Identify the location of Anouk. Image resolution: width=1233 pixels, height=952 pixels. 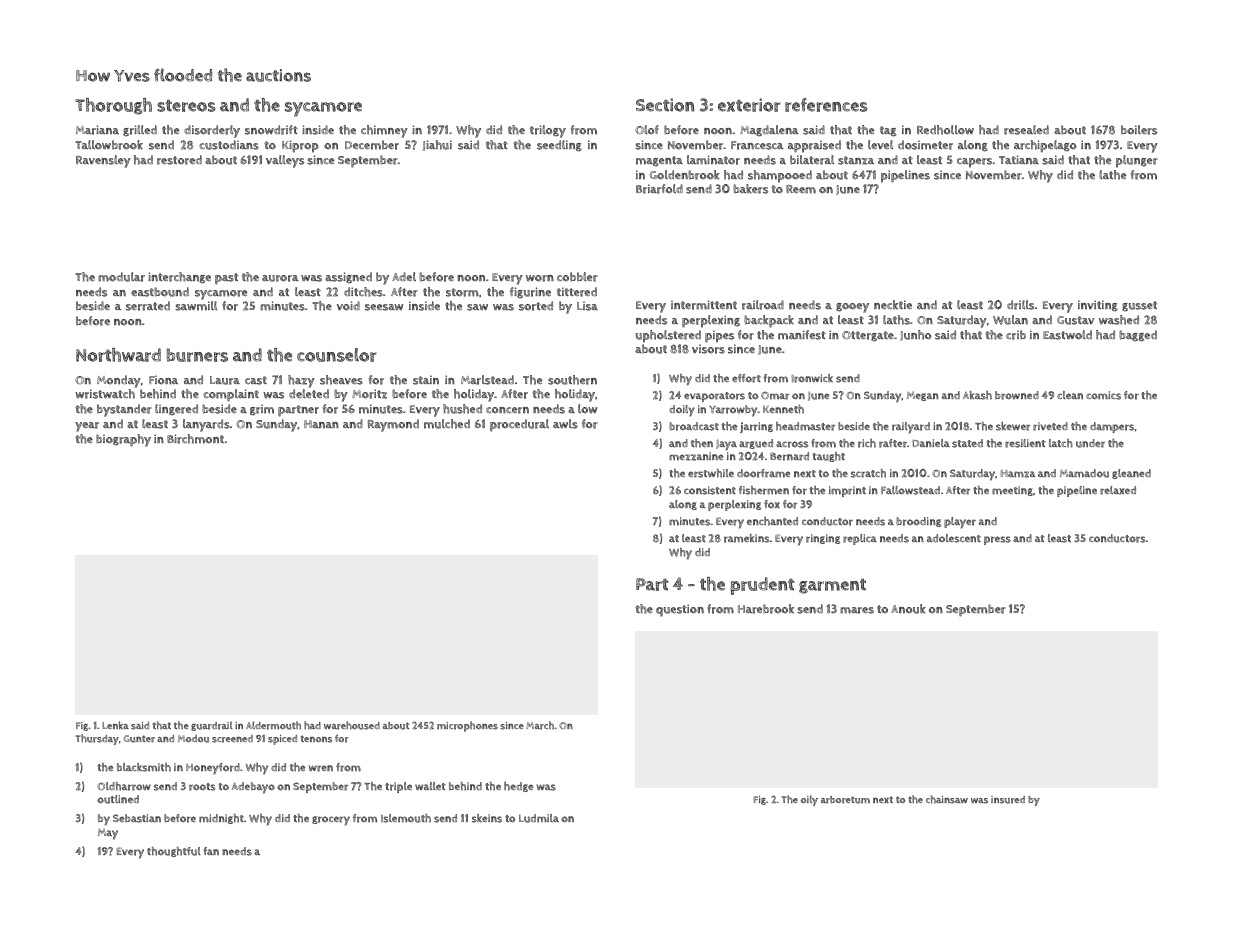
(908, 609).
